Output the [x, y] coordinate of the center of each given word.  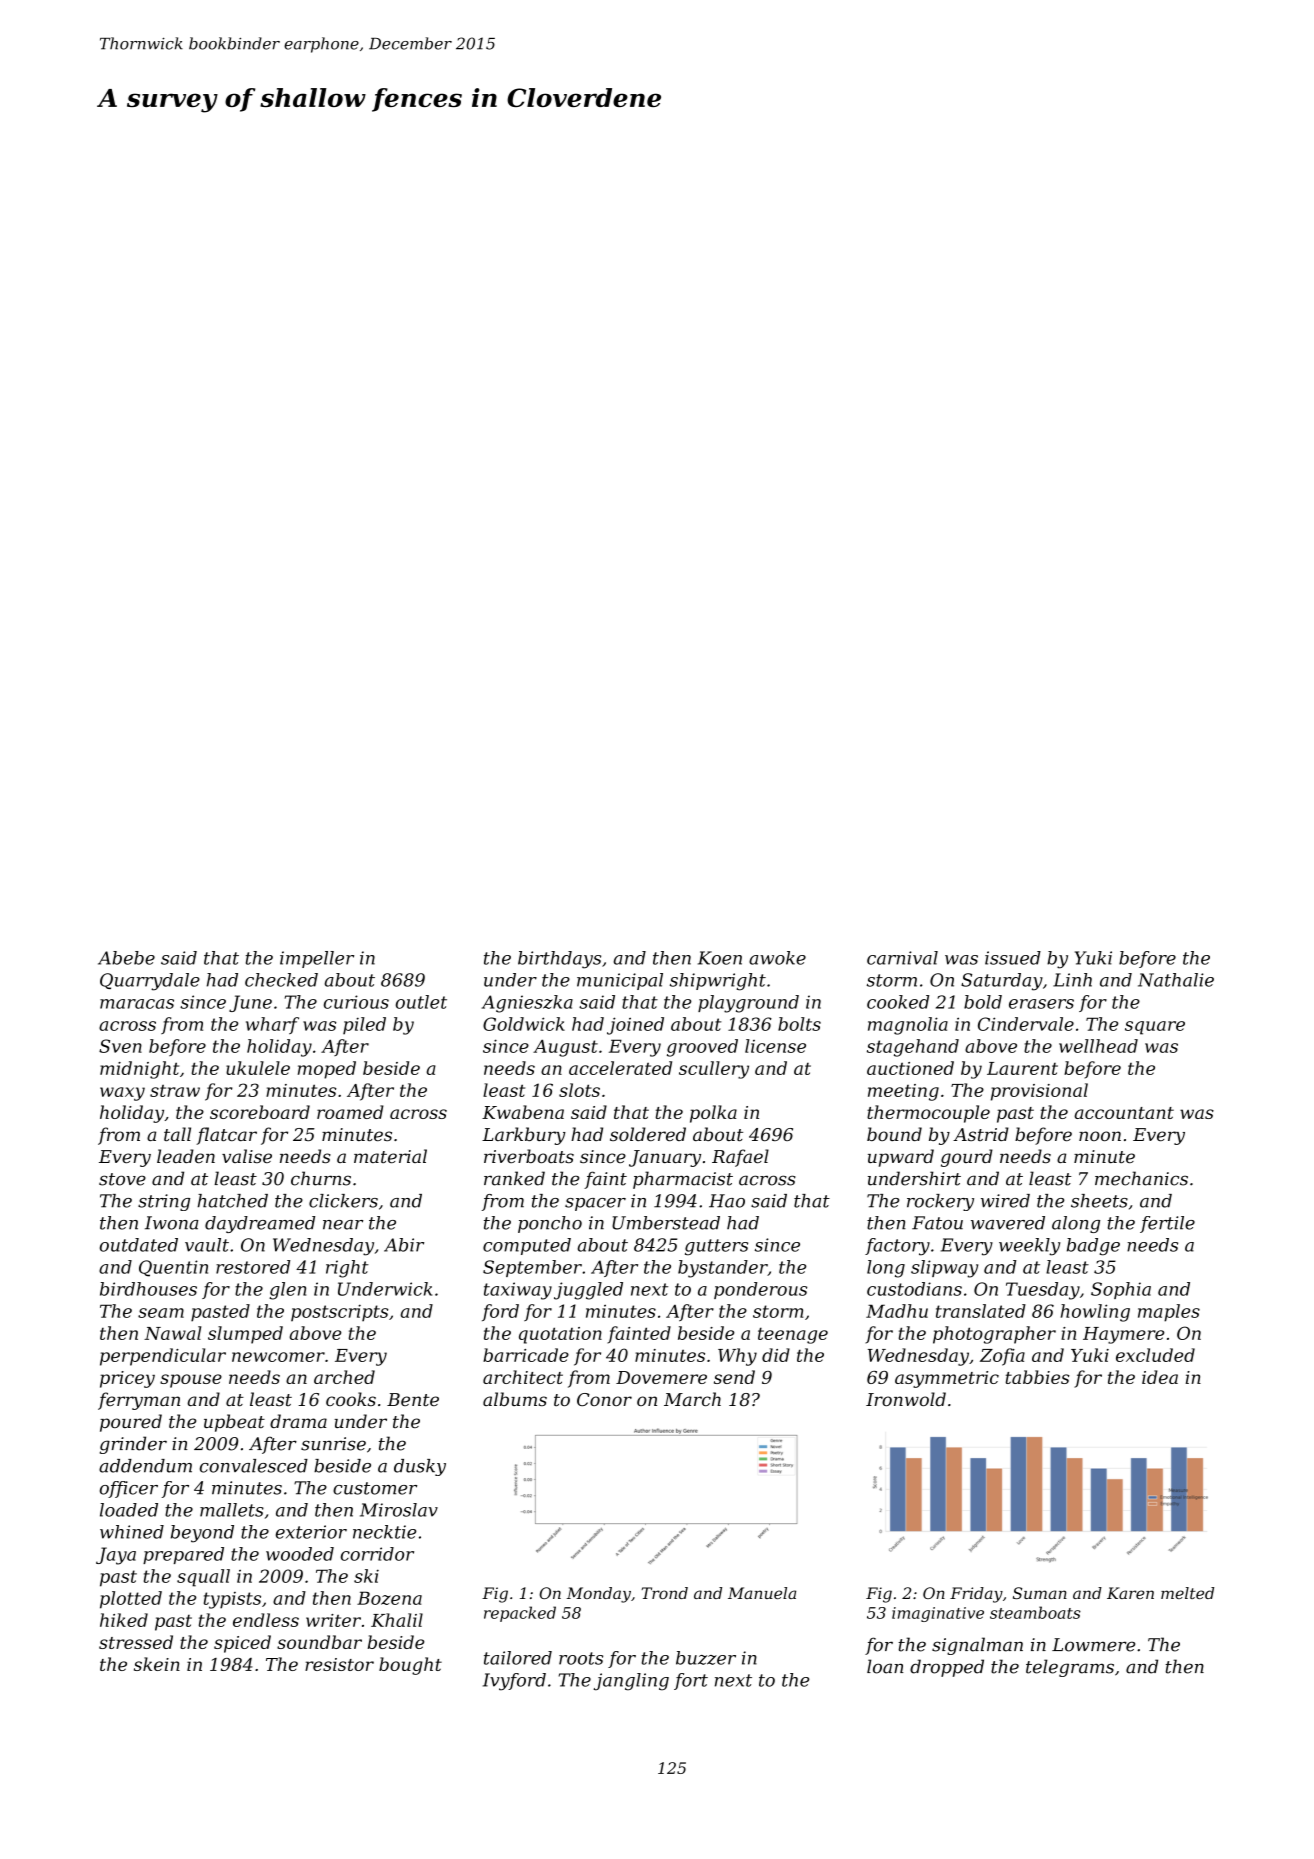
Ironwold [906, 1399]
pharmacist [683, 1180]
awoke [777, 958]
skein [157, 1664]
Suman [1040, 1593]
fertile [1167, 1224]
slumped [245, 1335]
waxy [122, 1094]
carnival [902, 958]
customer [375, 1488]
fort [691, 1681]
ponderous [760, 1290]
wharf [272, 1025]
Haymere [1123, 1335]
